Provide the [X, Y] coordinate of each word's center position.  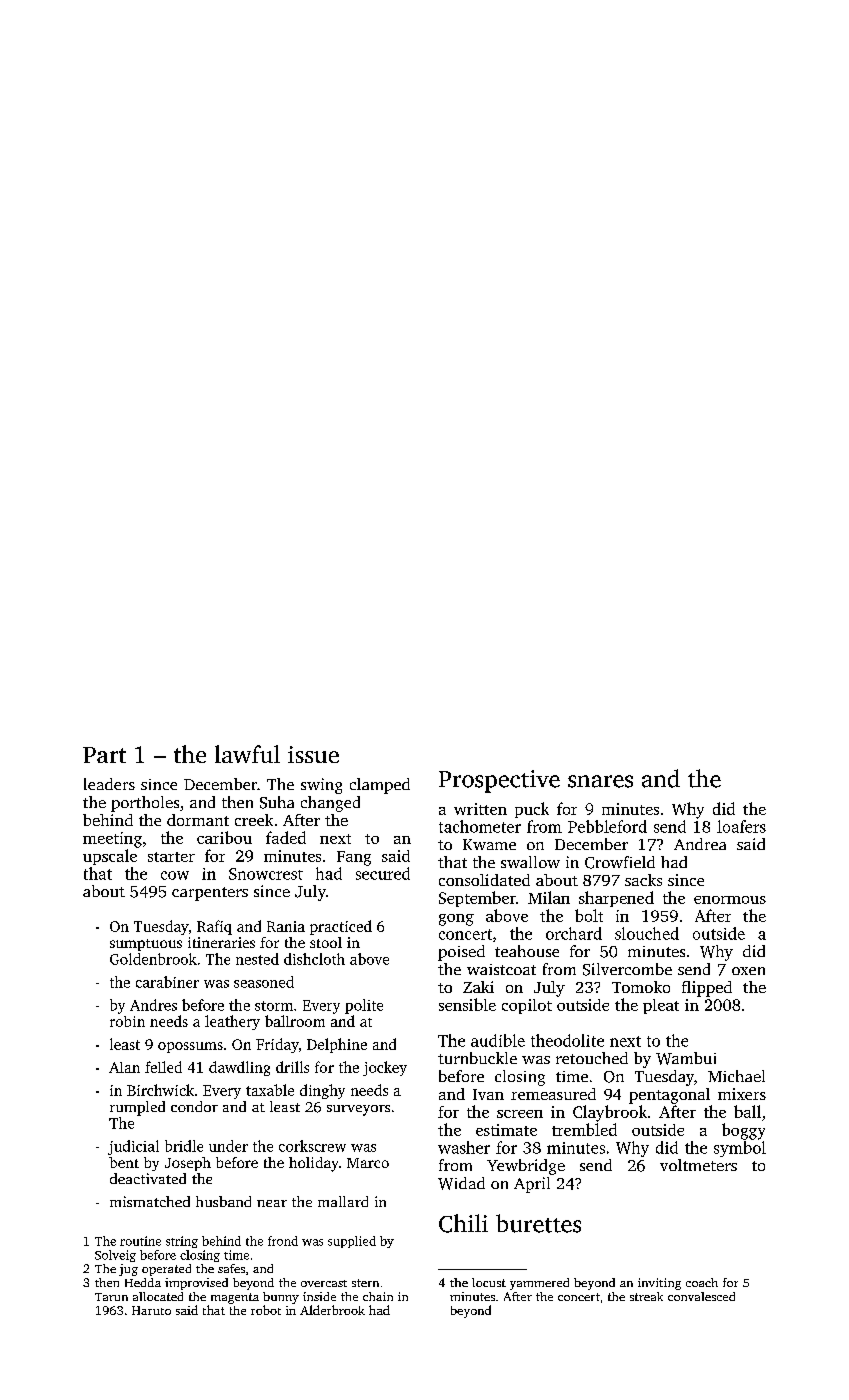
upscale [110, 857]
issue [313, 754]
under [228, 1146]
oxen [748, 971]
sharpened [616, 899]
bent [124, 1162]
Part [104, 755]
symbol [740, 1149]
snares [600, 781]
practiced [341, 927]
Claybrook [610, 1113]
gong [456, 920]
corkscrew [312, 1146]
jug [128, 1270]
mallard [343, 1201]
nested [257, 959]
